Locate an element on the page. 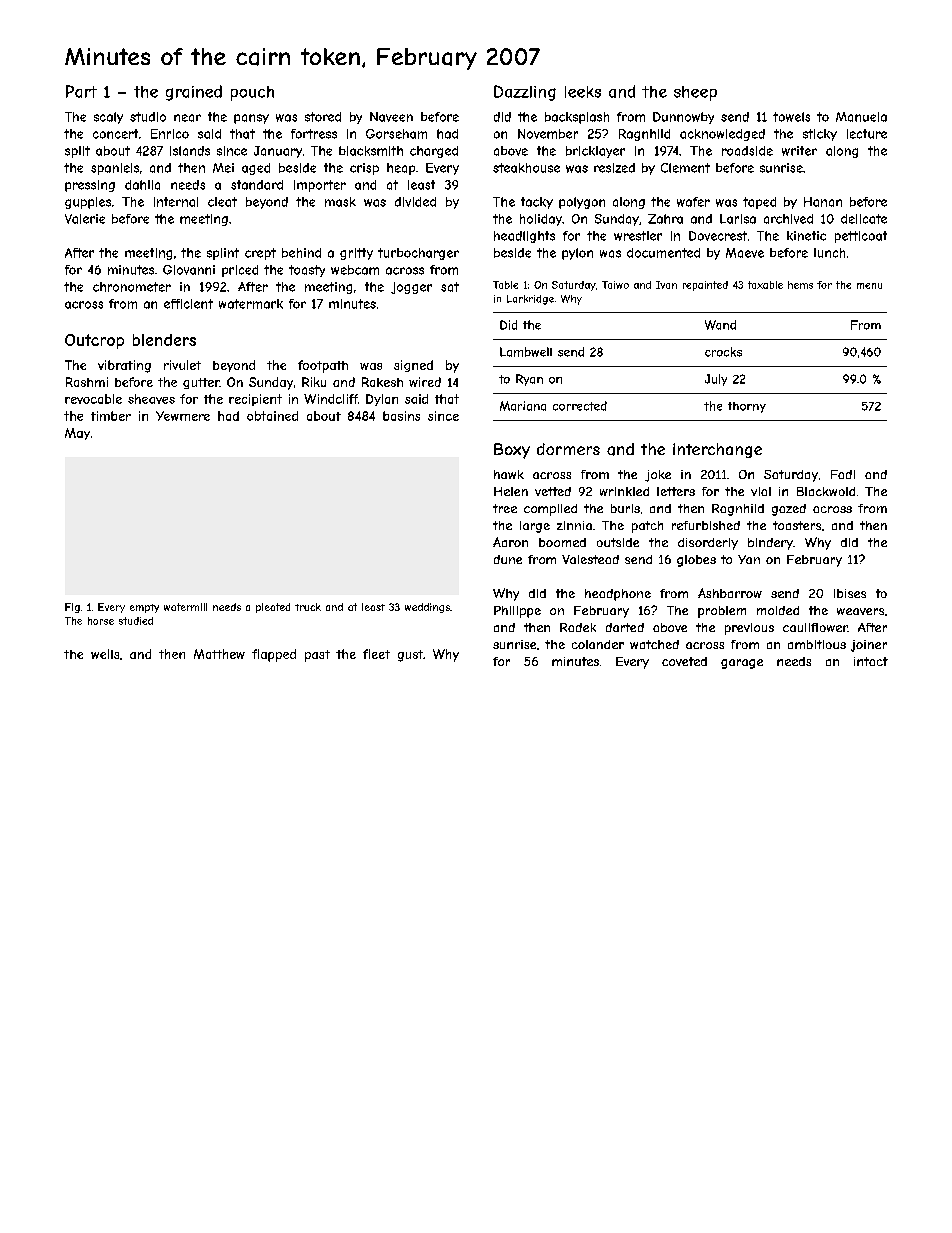 Image resolution: width=952 pixels, height=1233 pixels. Dunnowby is located at coordinates (683, 118).
